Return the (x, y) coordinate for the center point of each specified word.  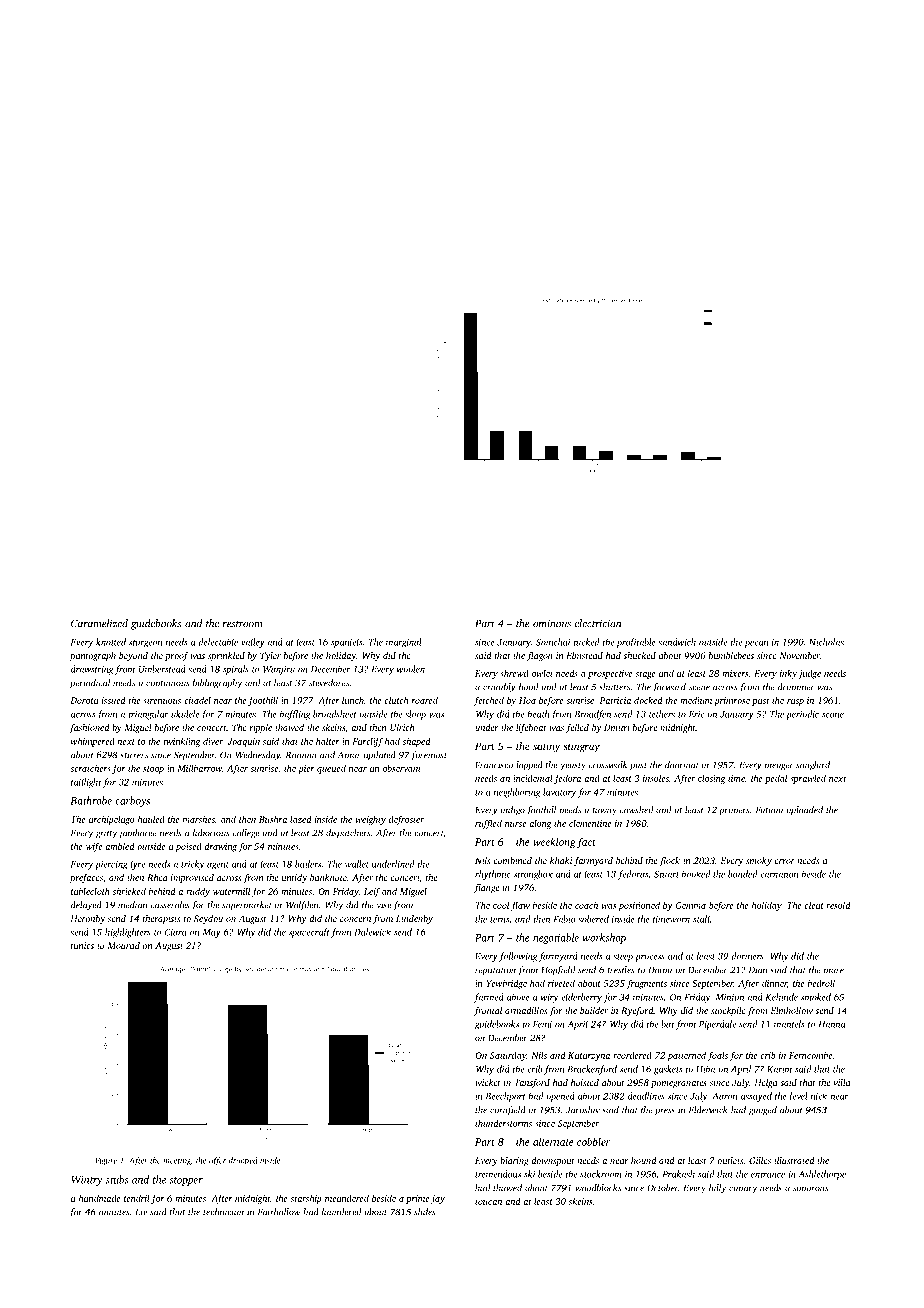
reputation (495, 971)
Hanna (831, 1024)
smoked (816, 997)
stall (701, 919)
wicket (488, 1082)
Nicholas (826, 642)
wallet (357, 864)
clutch (396, 700)
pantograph (93, 656)
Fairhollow (279, 1212)
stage (646, 675)
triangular (148, 715)
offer (217, 1161)
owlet (542, 673)
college (246, 834)
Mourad (123, 945)
